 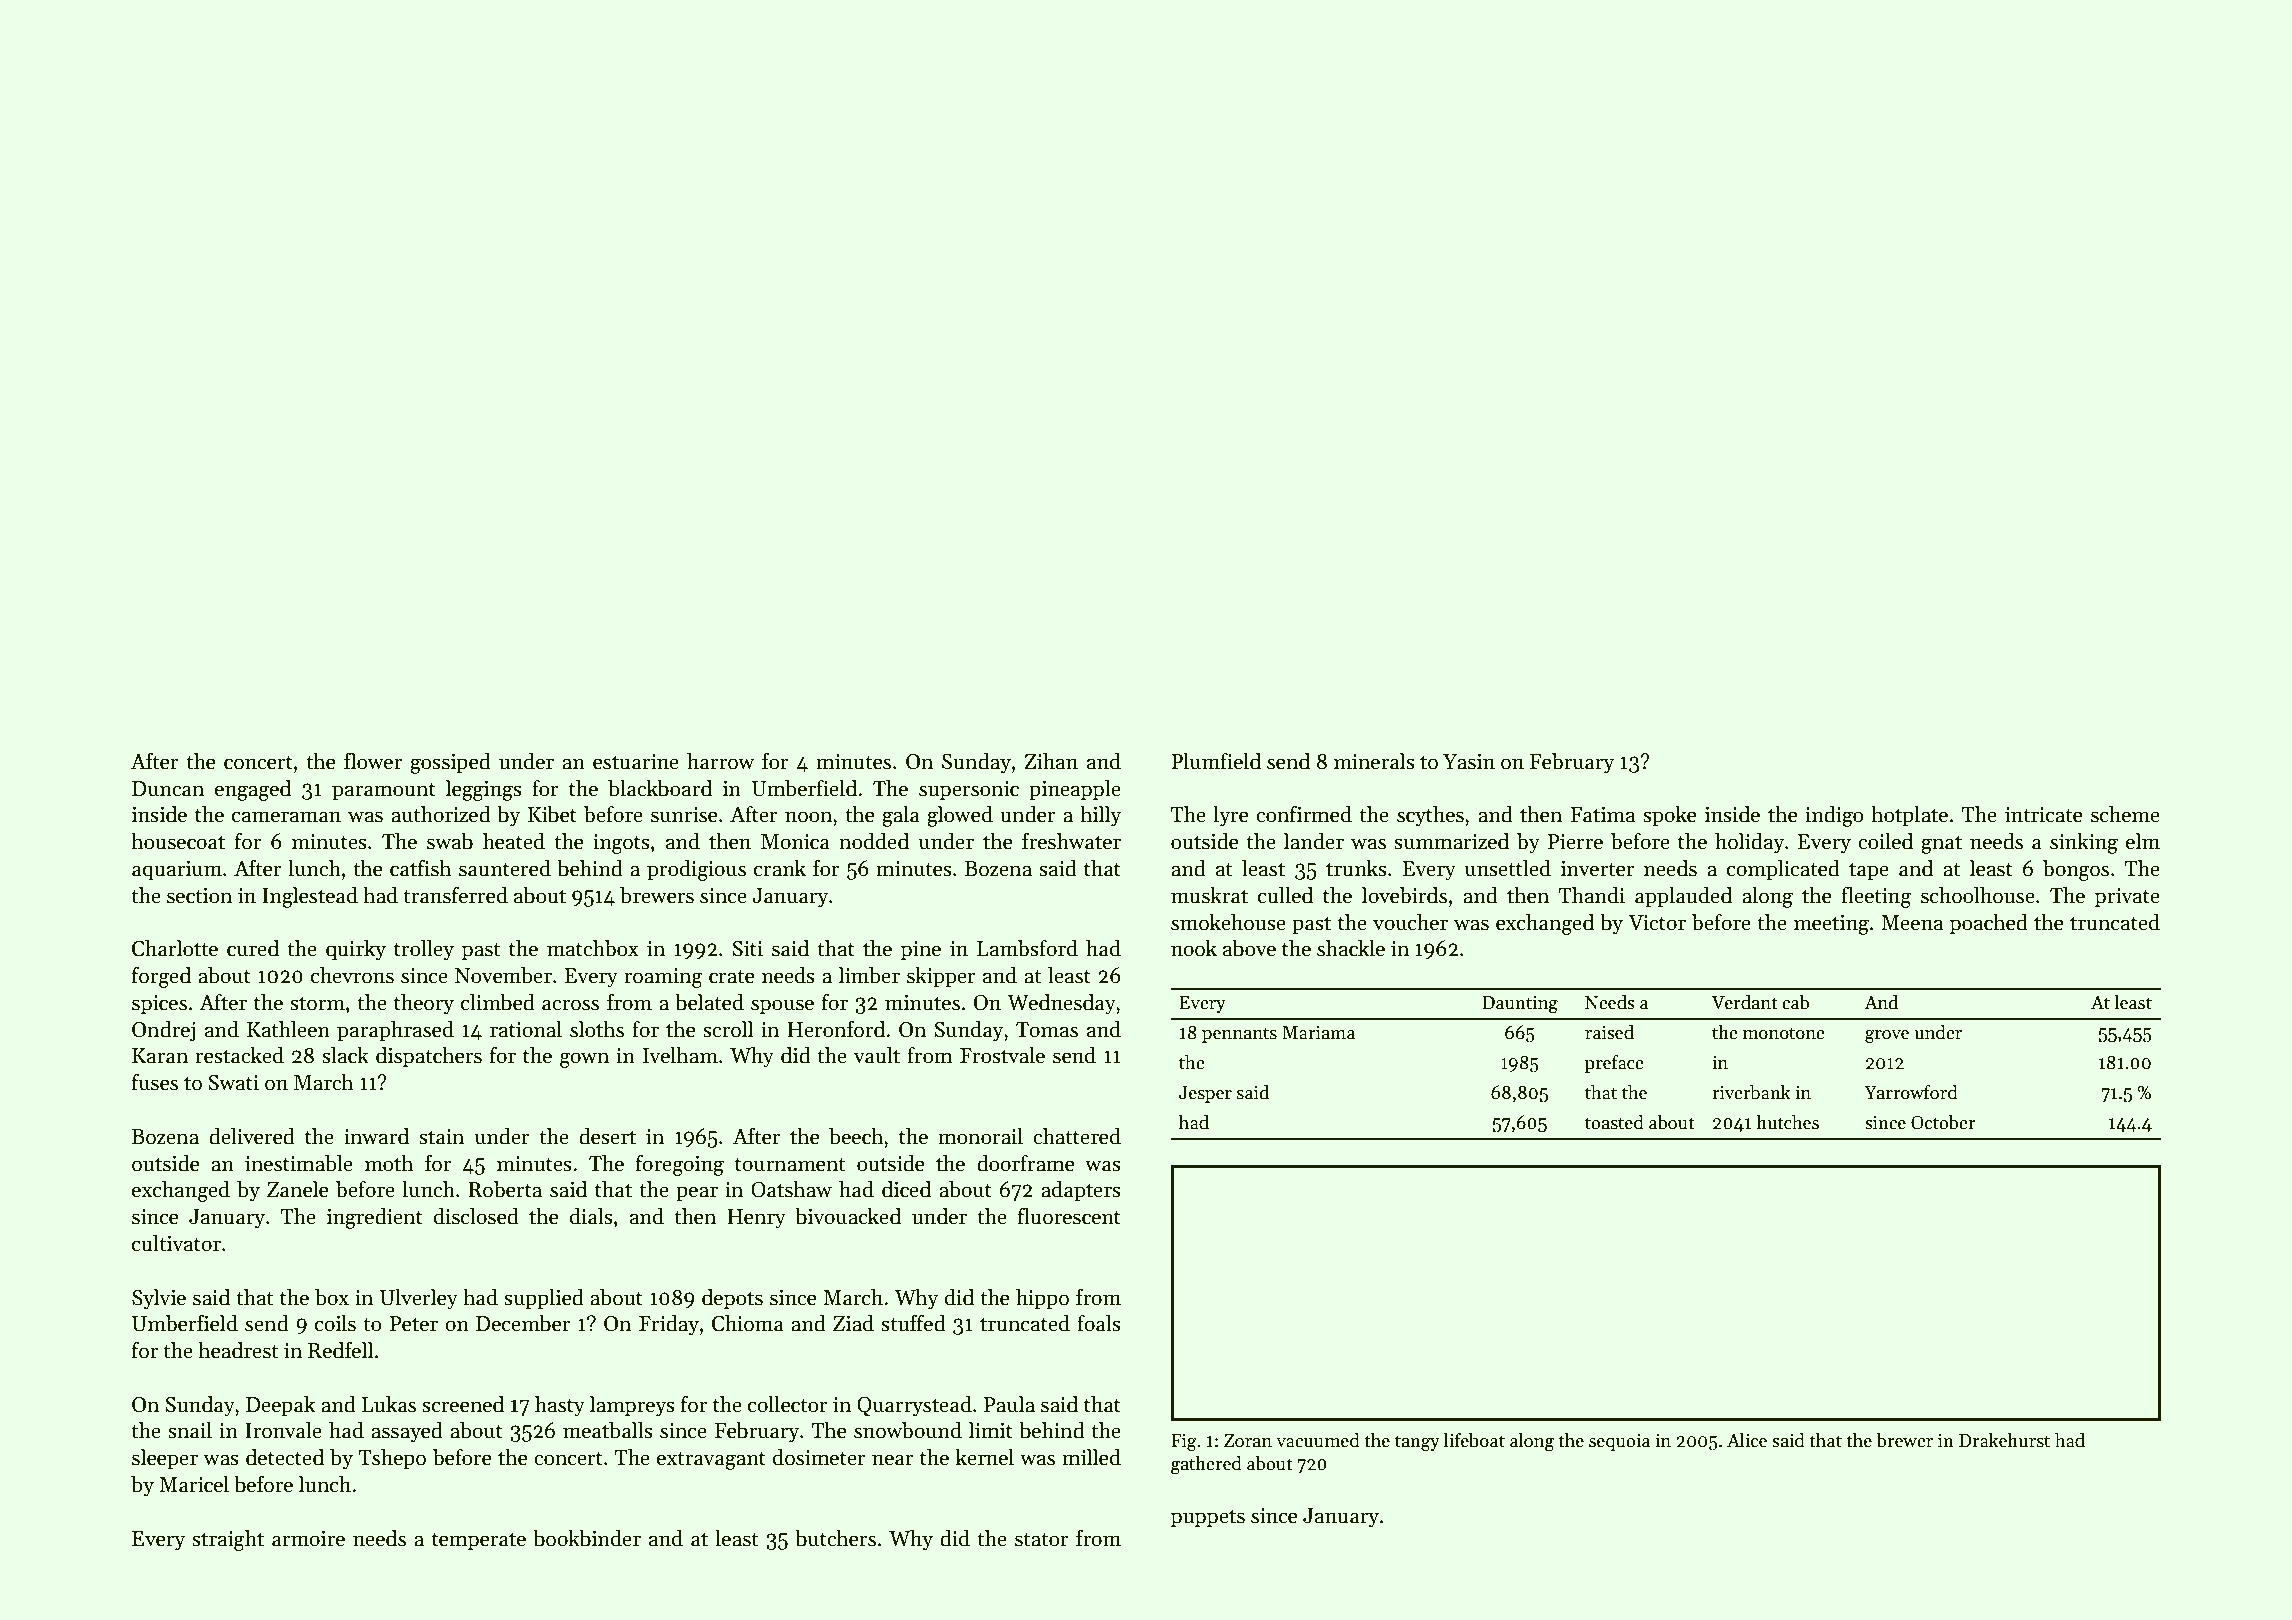 I want to click on intricate, so click(x=2043, y=815).
